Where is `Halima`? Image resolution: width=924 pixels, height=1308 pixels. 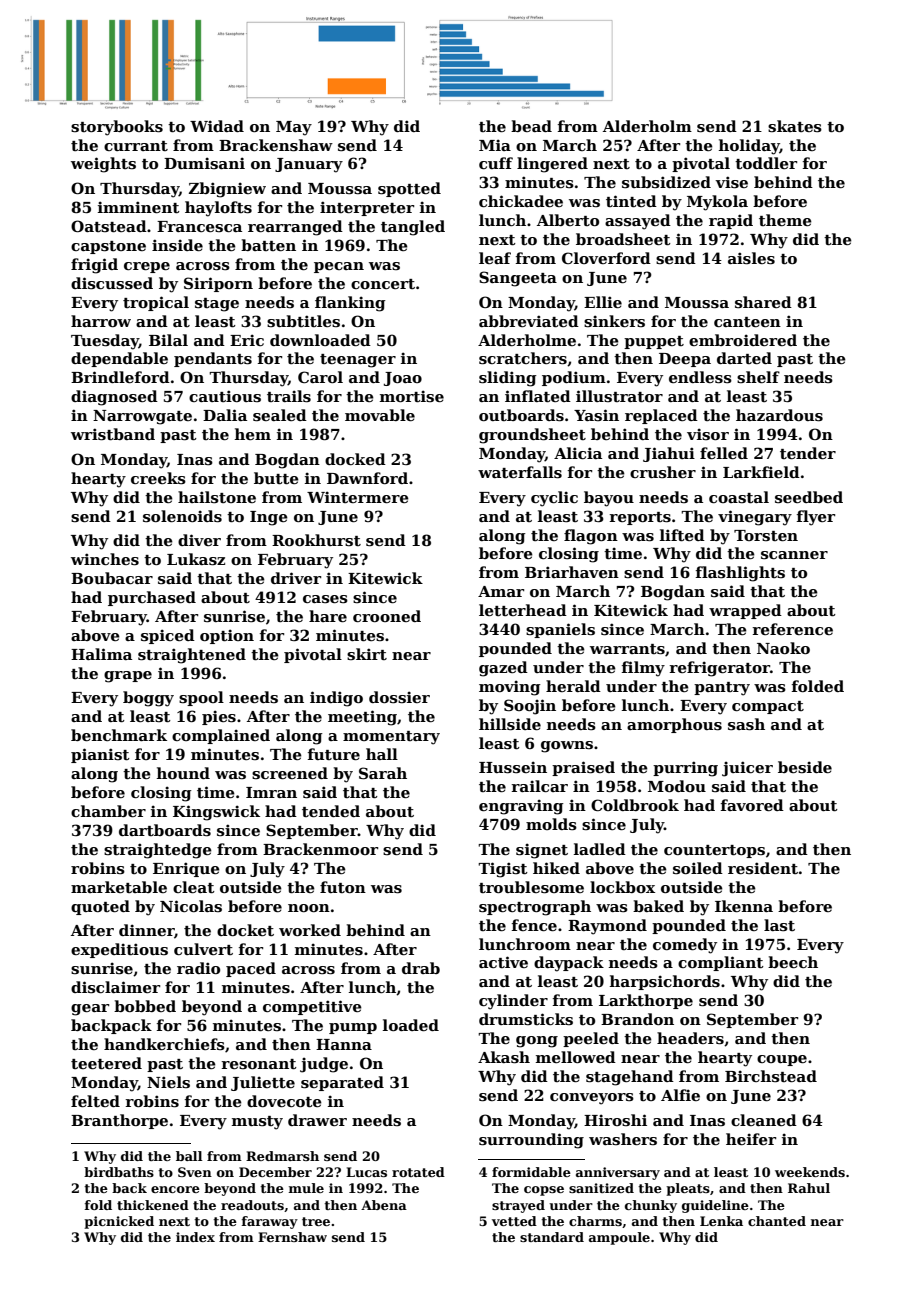 Halima is located at coordinates (101, 654).
